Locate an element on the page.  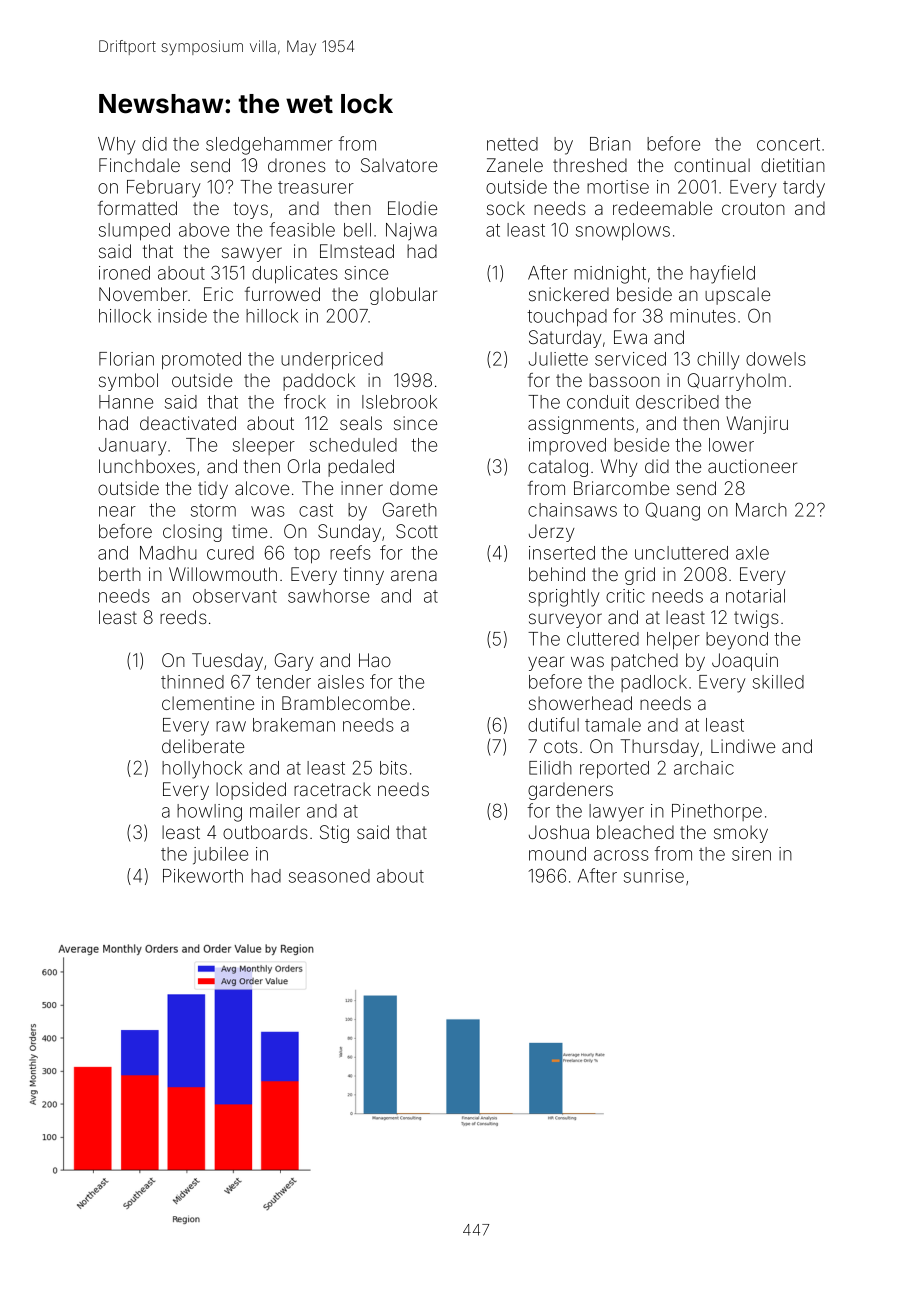
helper is located at coordinates (673, 641).
